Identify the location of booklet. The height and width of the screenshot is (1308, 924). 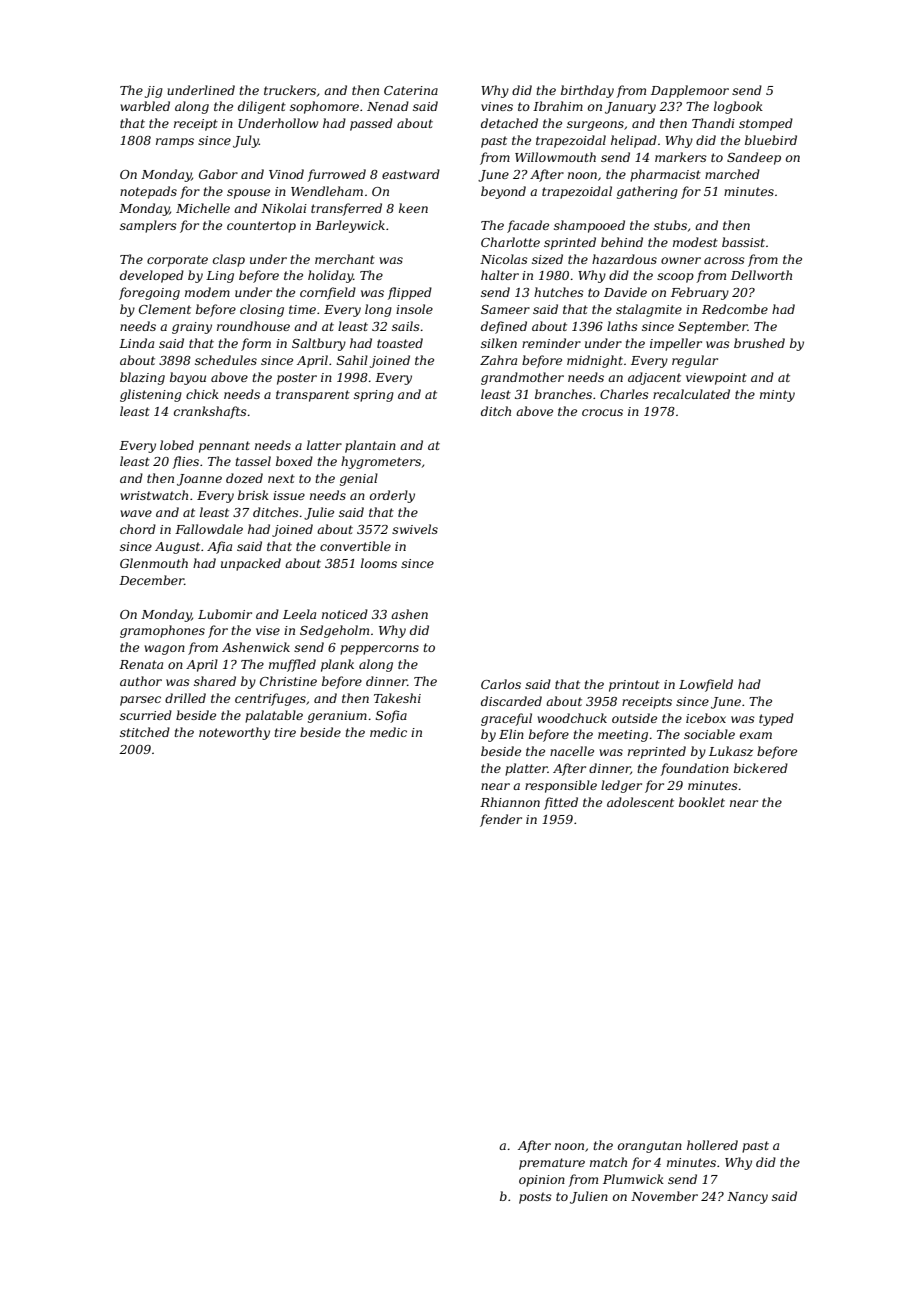
(702, 802).
